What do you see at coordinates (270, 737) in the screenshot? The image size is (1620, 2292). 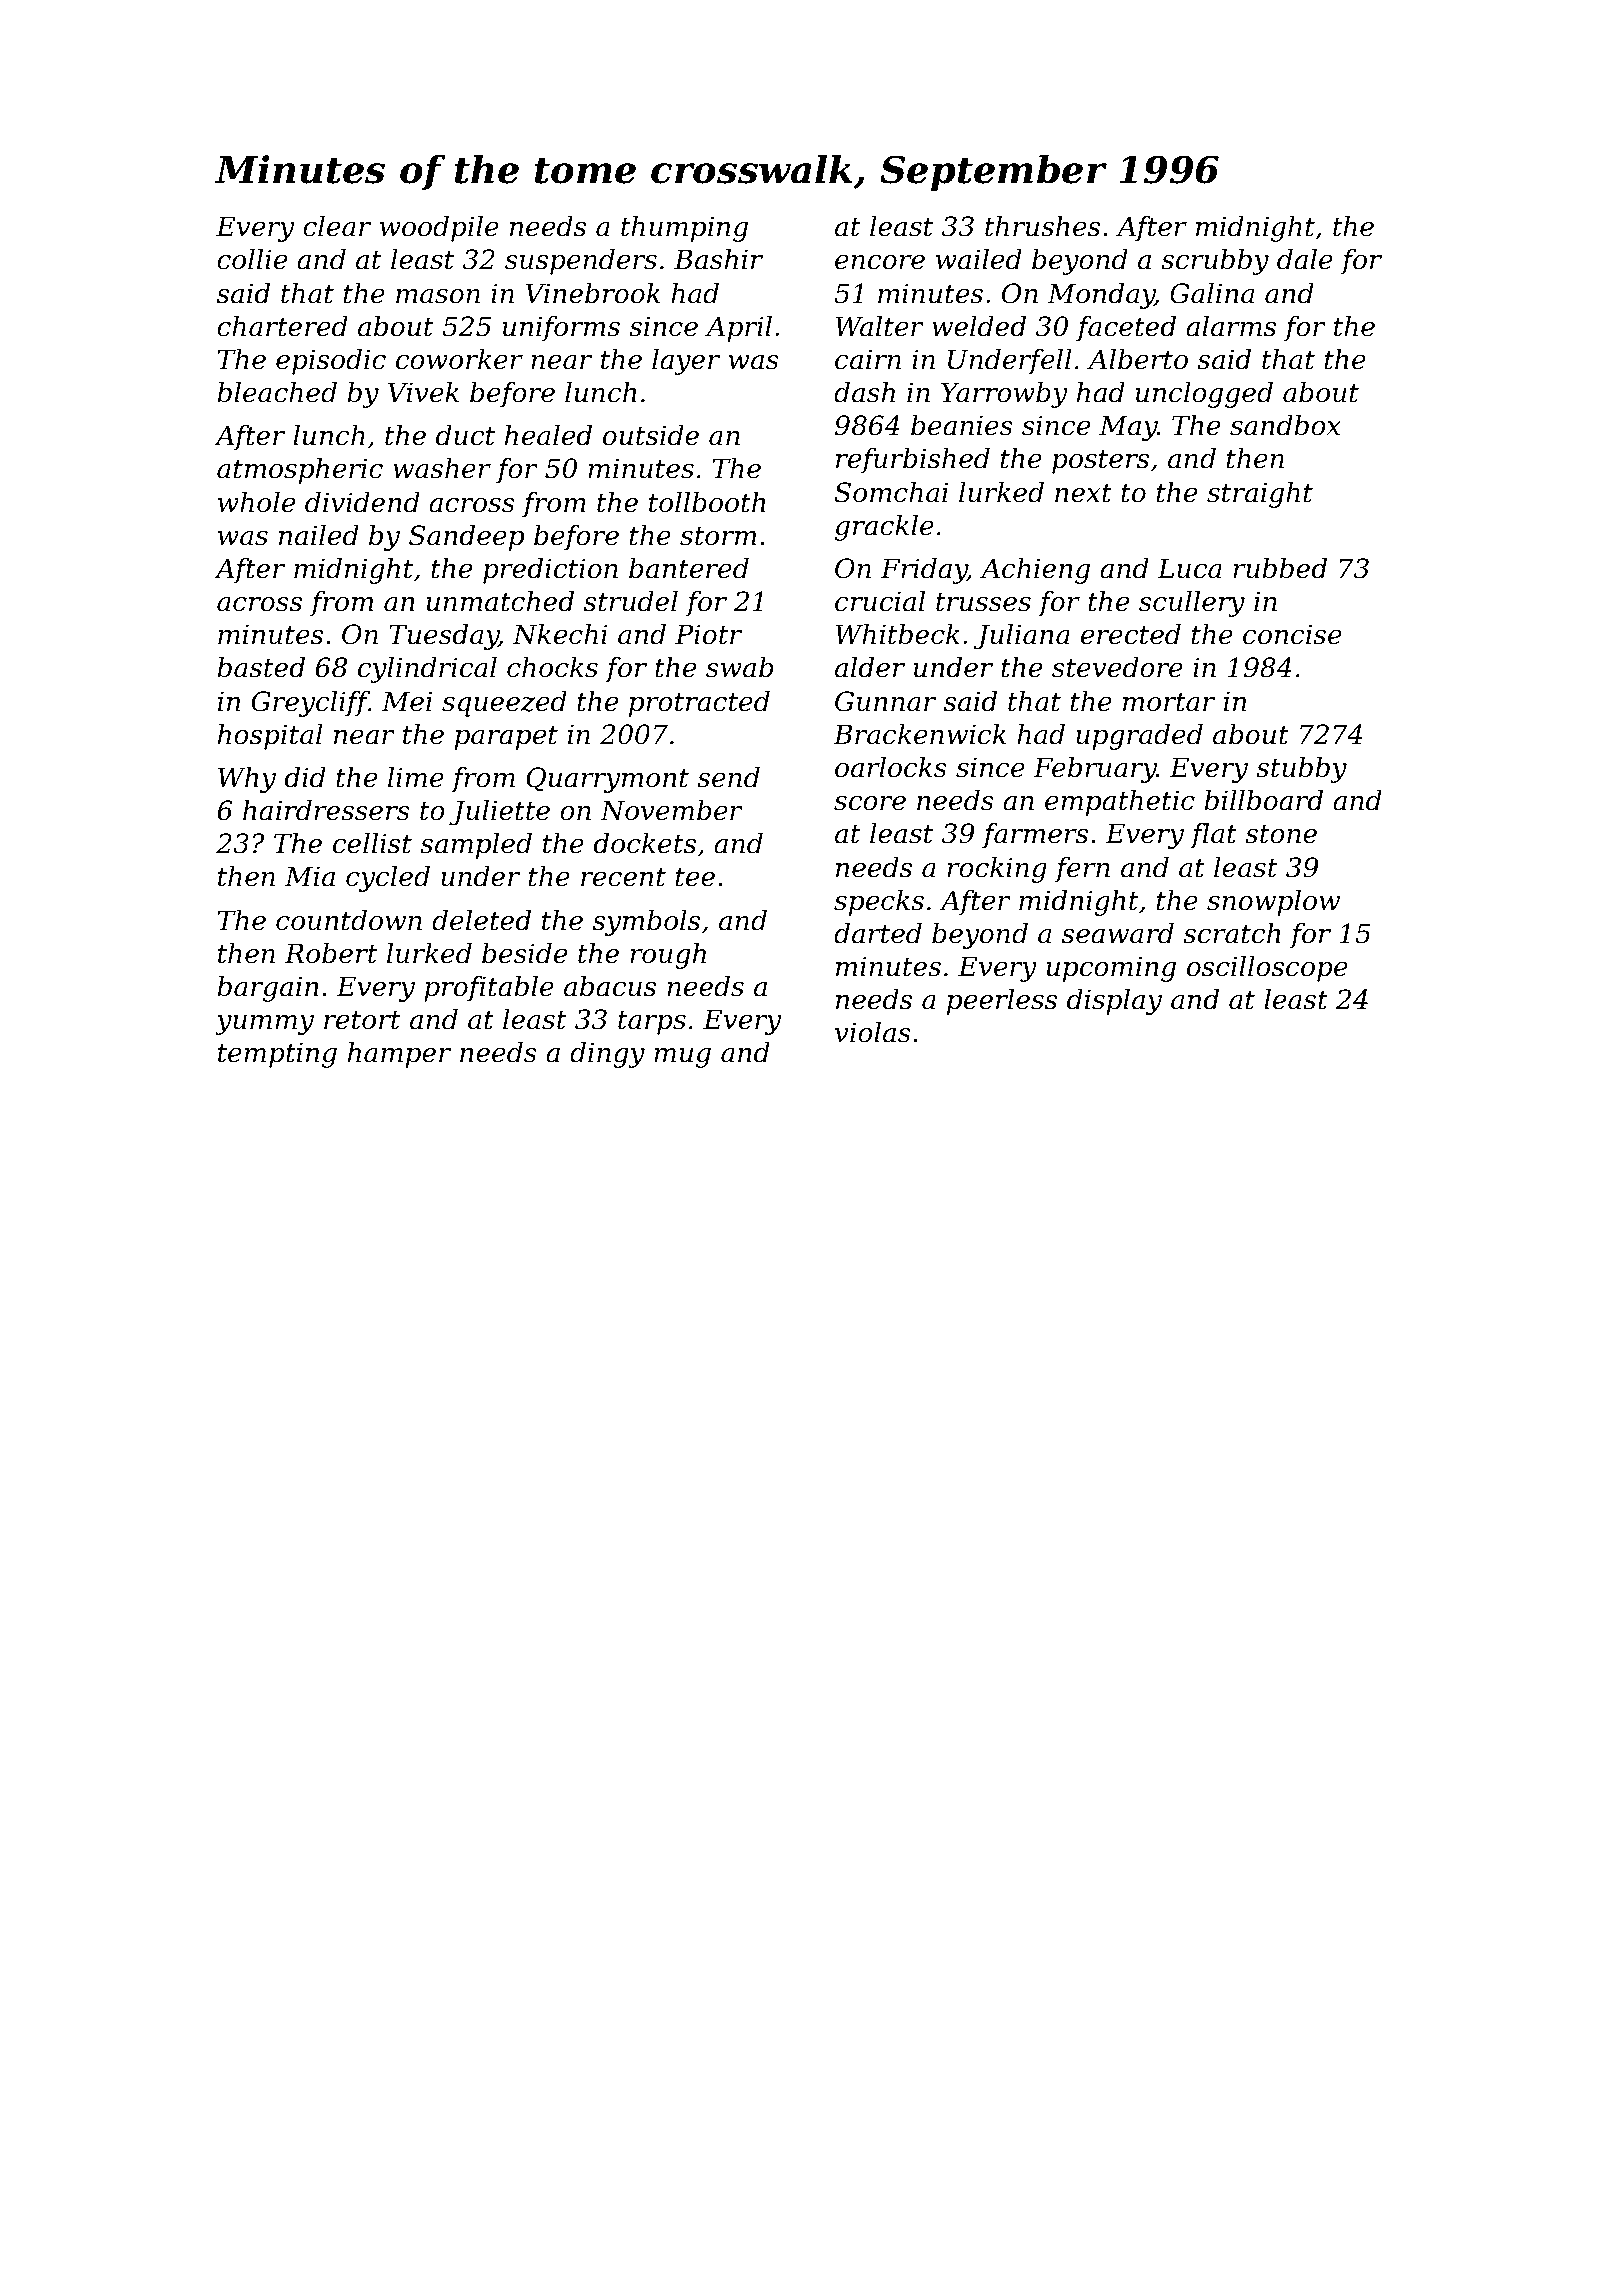 I see `hospital` at bounding box center [270, 737].
